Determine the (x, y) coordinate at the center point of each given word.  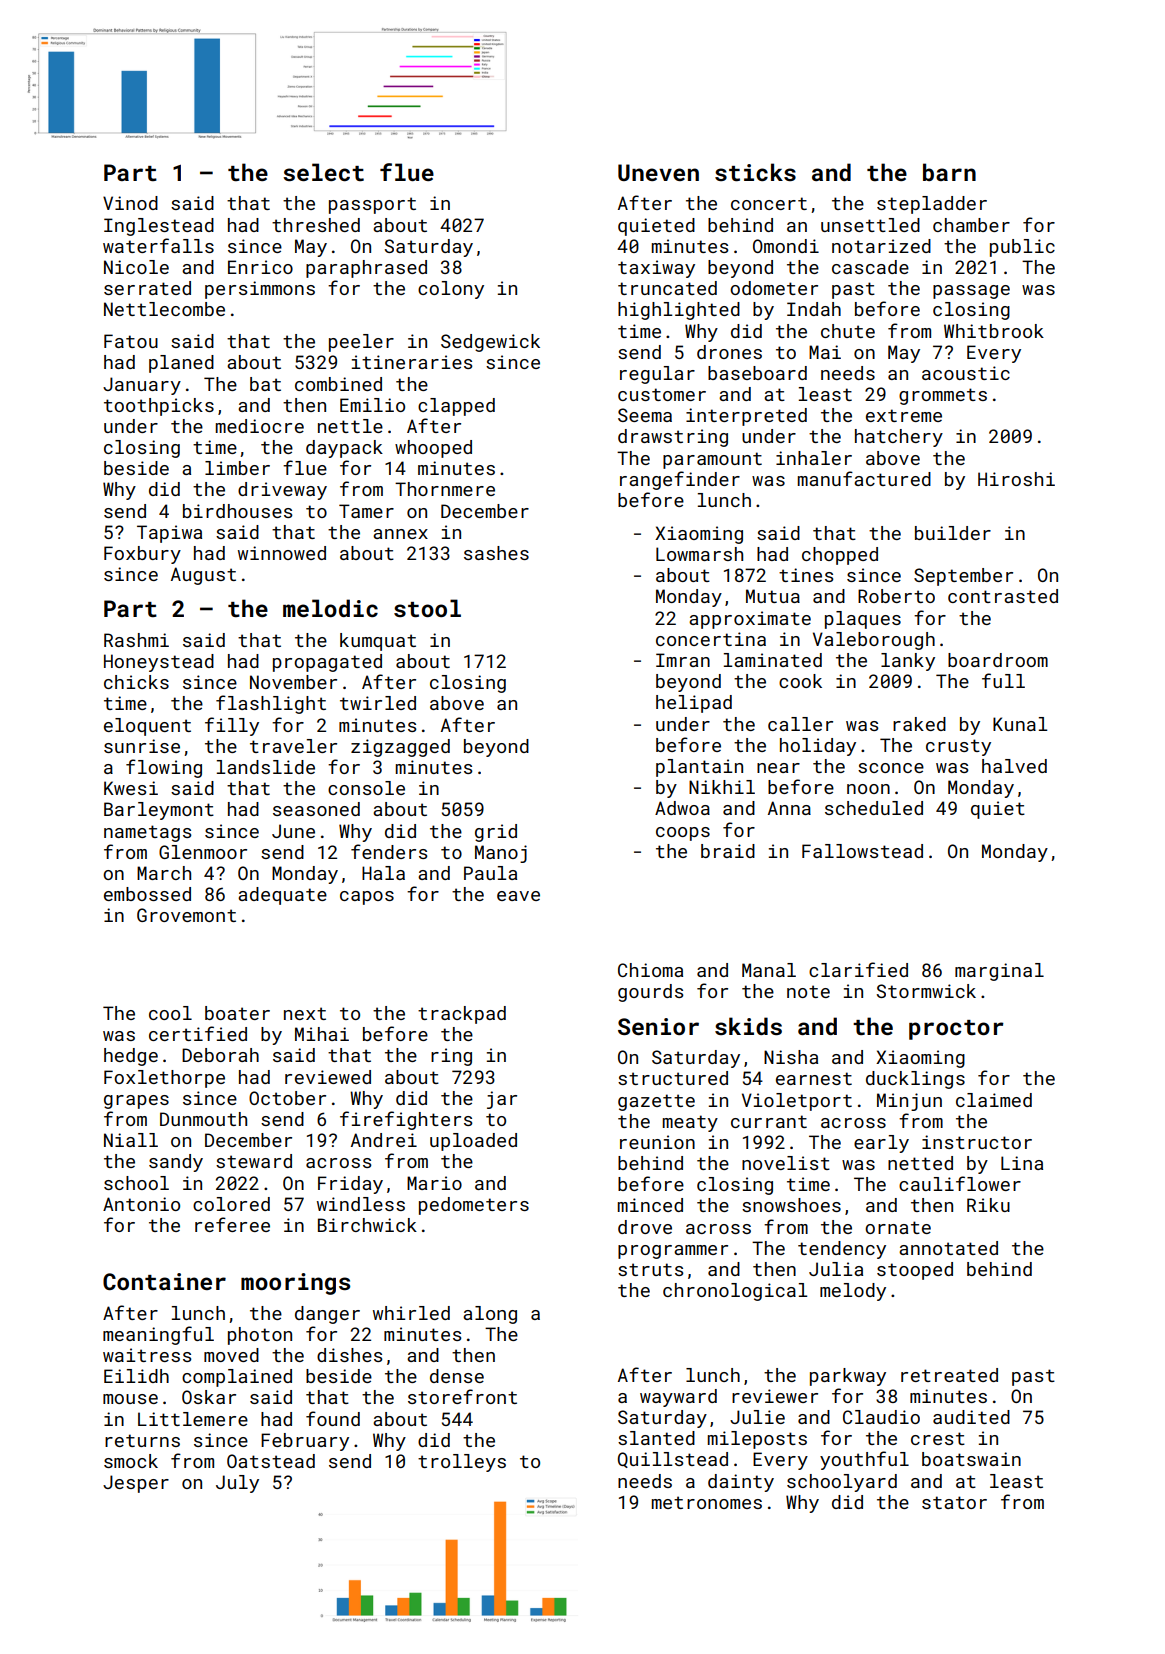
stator (954, 1502)
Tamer (366, 511)
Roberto (896, 596)
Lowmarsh (699, 554)
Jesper (136, 1484)
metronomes (707, 1502)
